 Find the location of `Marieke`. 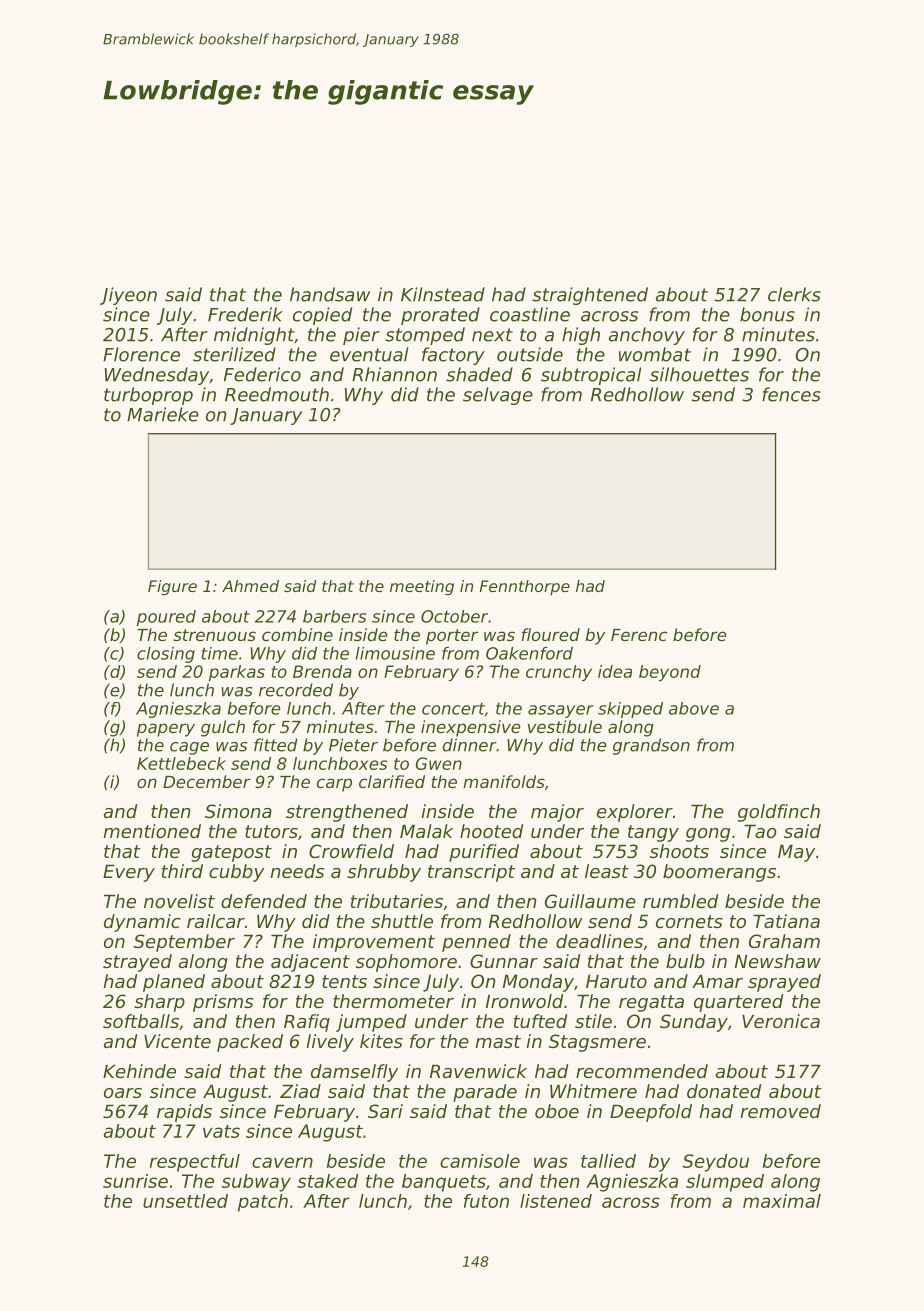

Marieke is located at coordinates (163, 414).
